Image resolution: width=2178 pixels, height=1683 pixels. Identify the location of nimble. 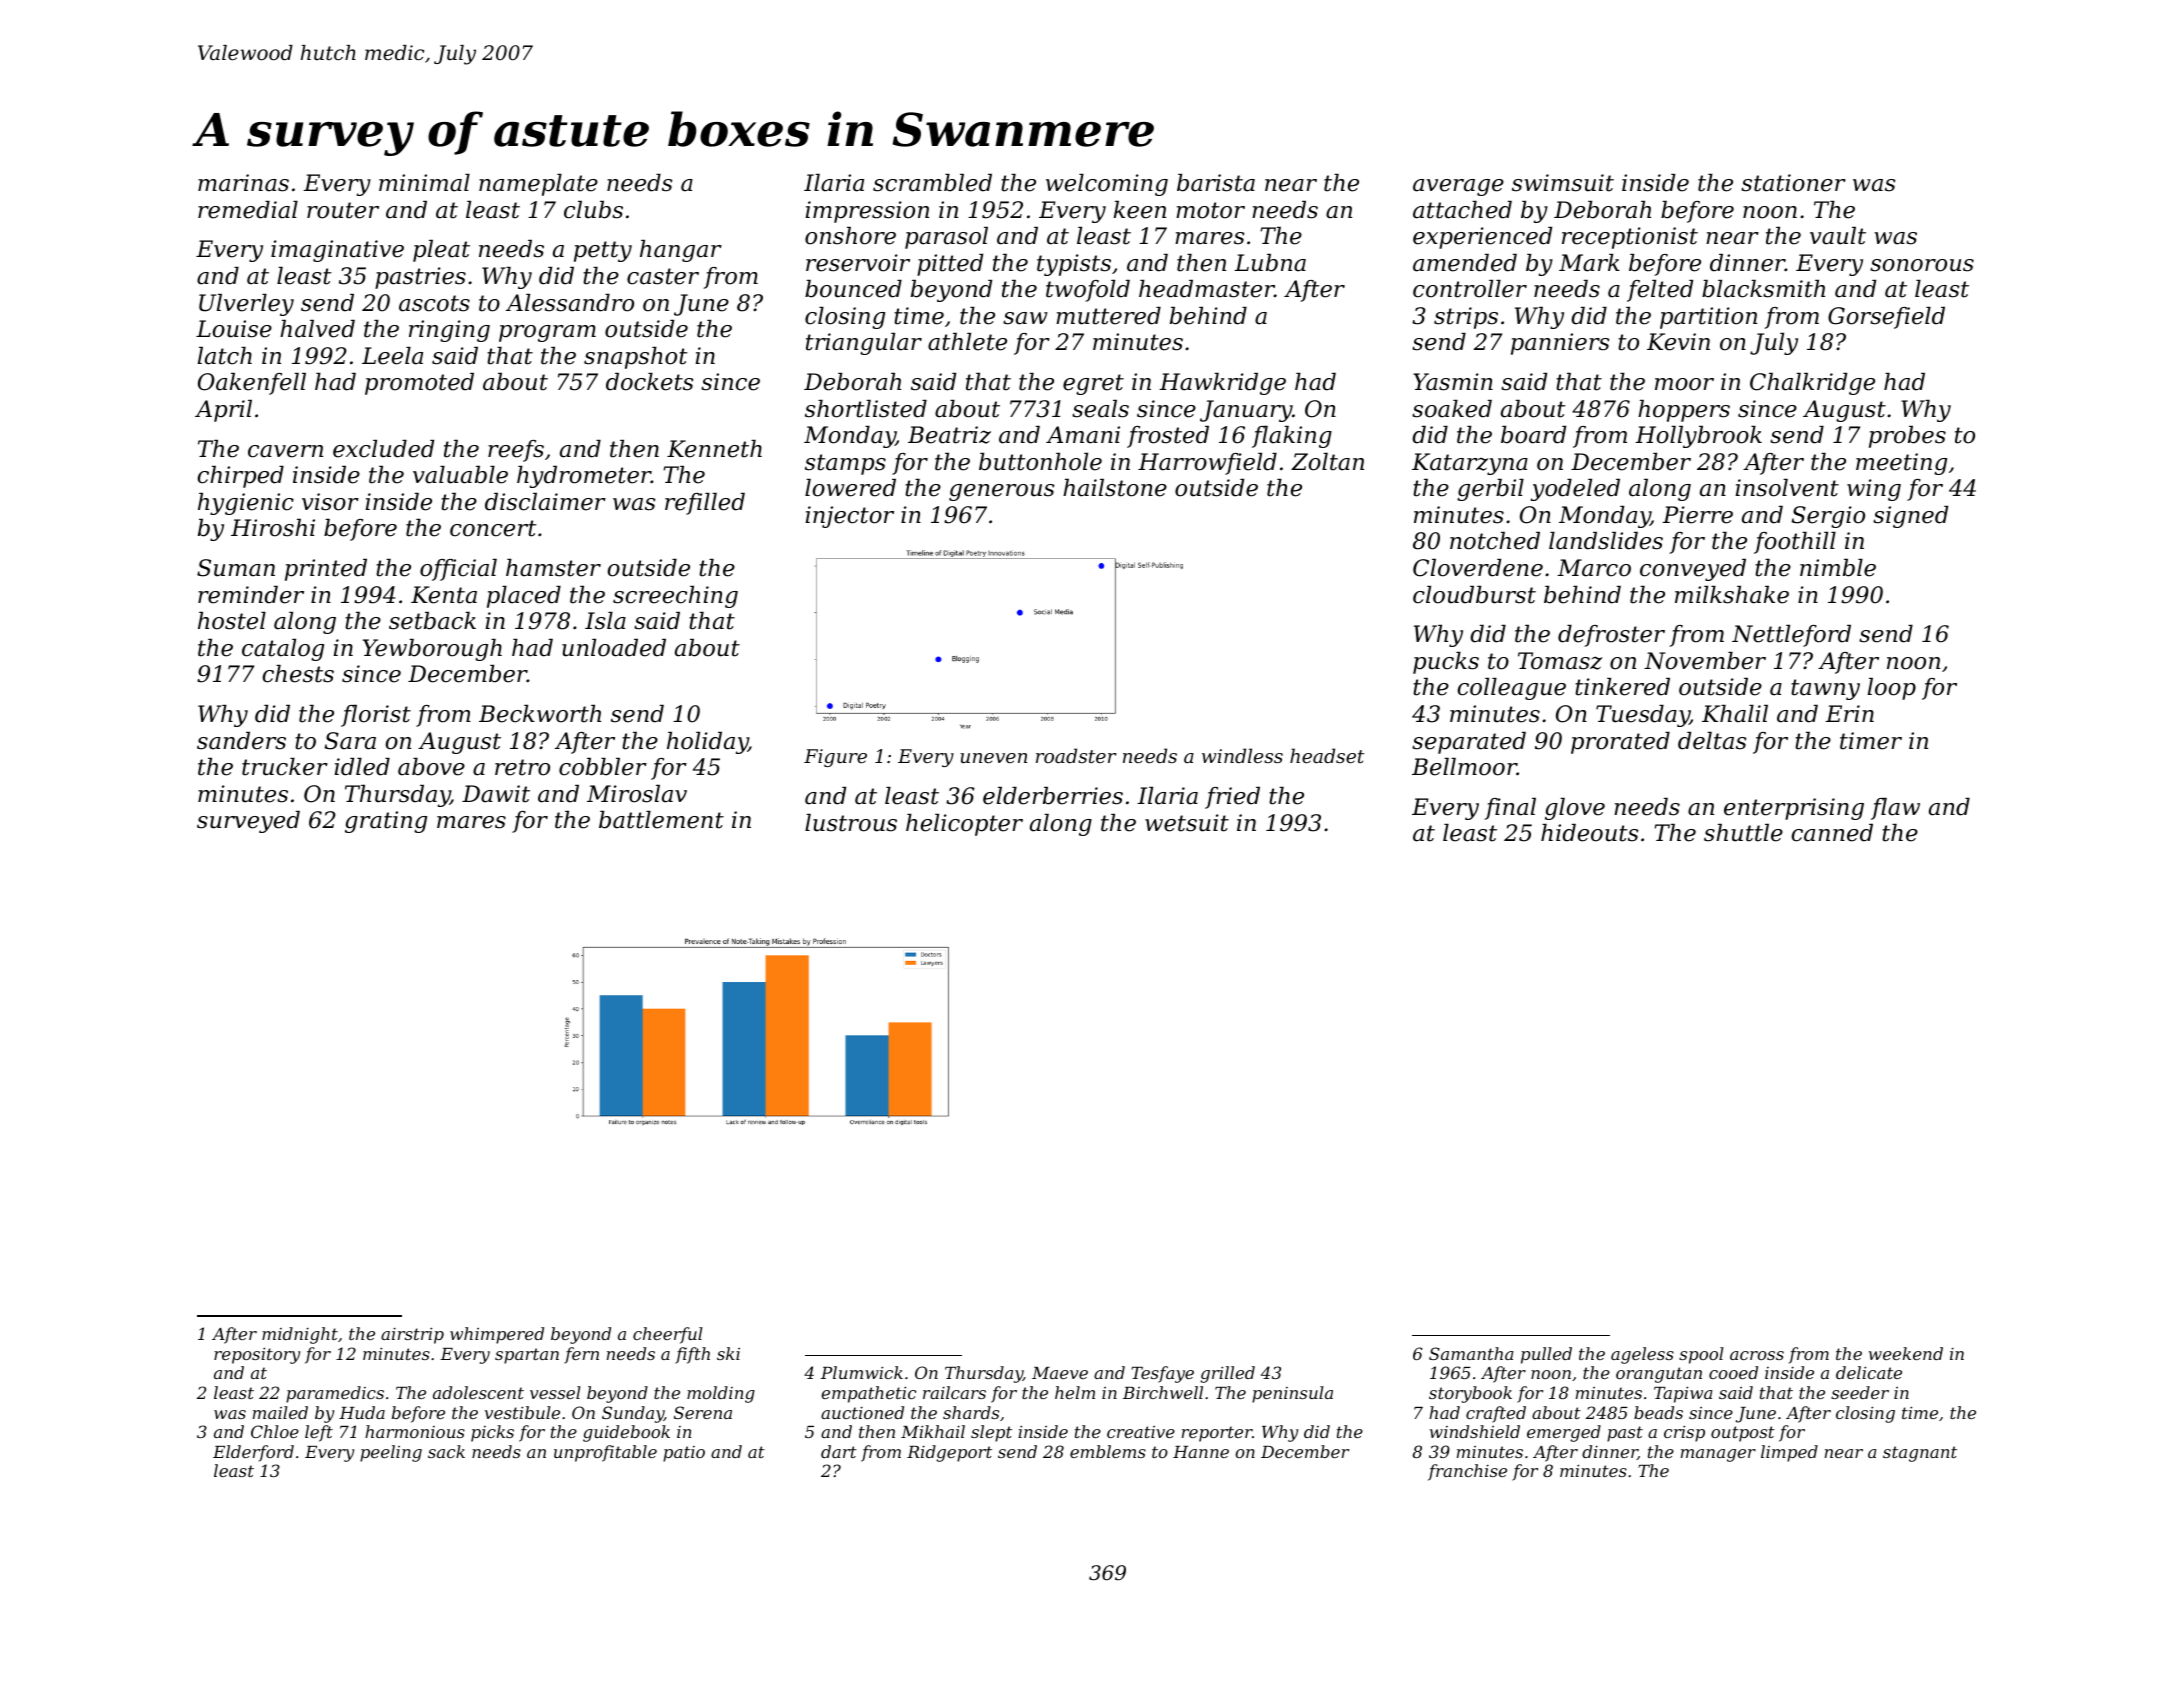
(1838, 568).
